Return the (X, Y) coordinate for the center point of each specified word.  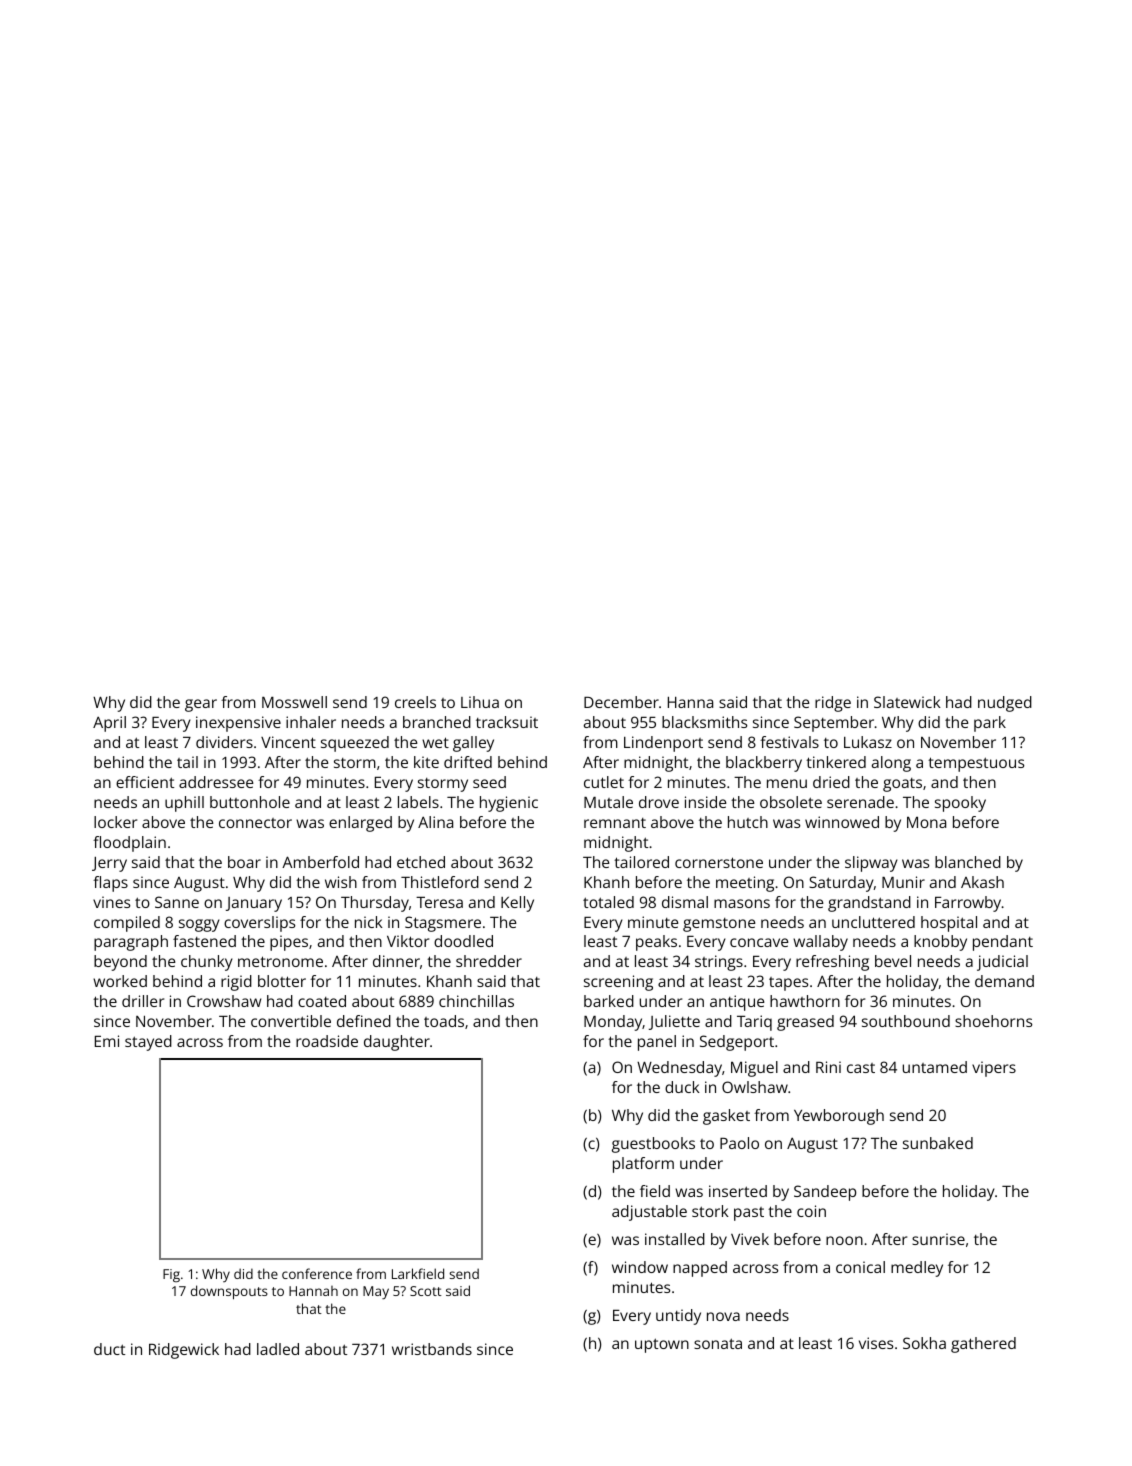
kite (426, 762)
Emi (107, 1041)
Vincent (288, 742)
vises (876, 1343)
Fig (171, 1275)
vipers (994, 1069)
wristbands (432, 1349)
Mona (926, 822)
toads (444, 1021)
